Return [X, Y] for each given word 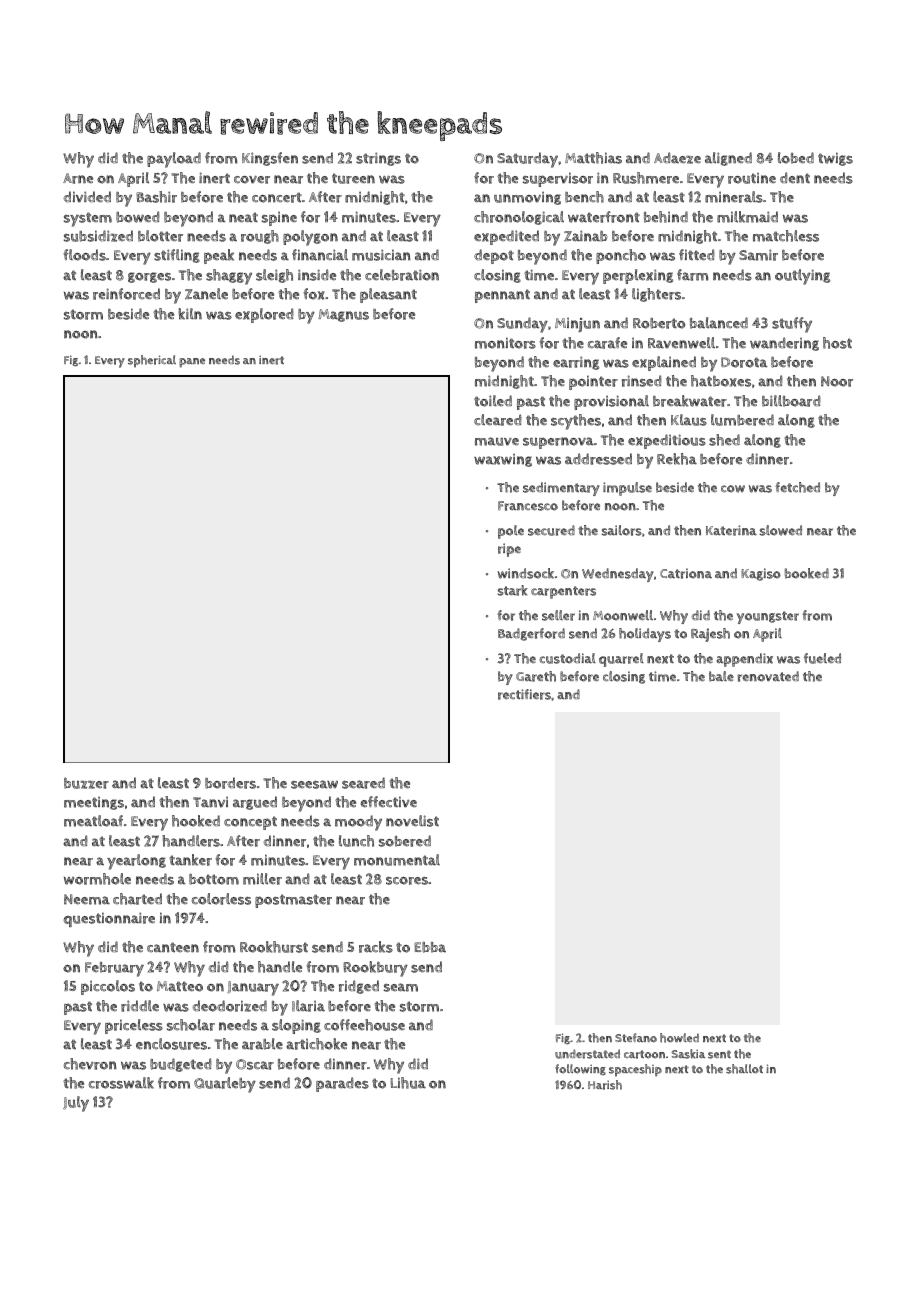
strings [378, 159]
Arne [78, 178]
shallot [744, 1069]
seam [401, 987]
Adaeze [677, 158]
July [76, 1104]
